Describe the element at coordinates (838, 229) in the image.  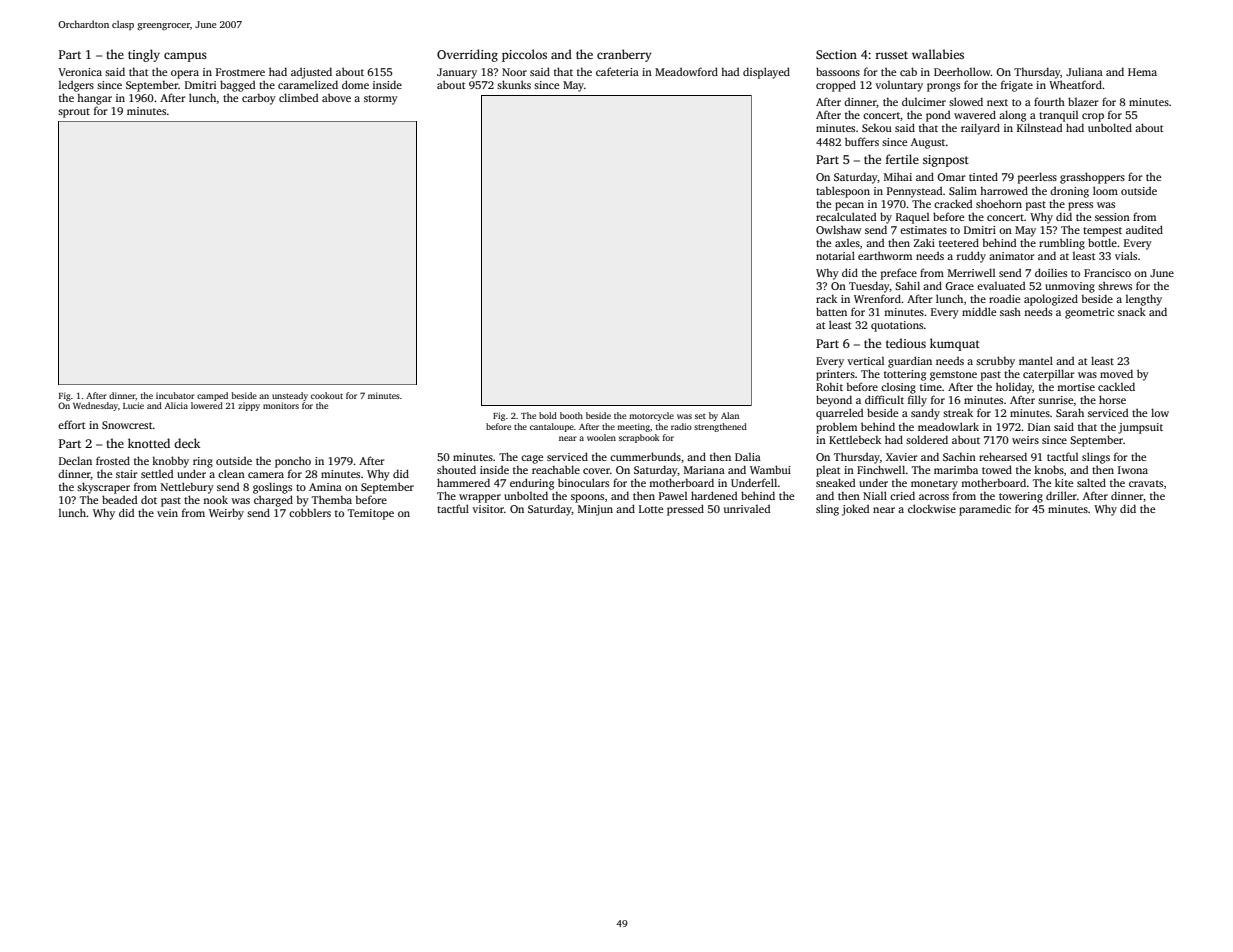
I see `Owlshaw` at that location.
